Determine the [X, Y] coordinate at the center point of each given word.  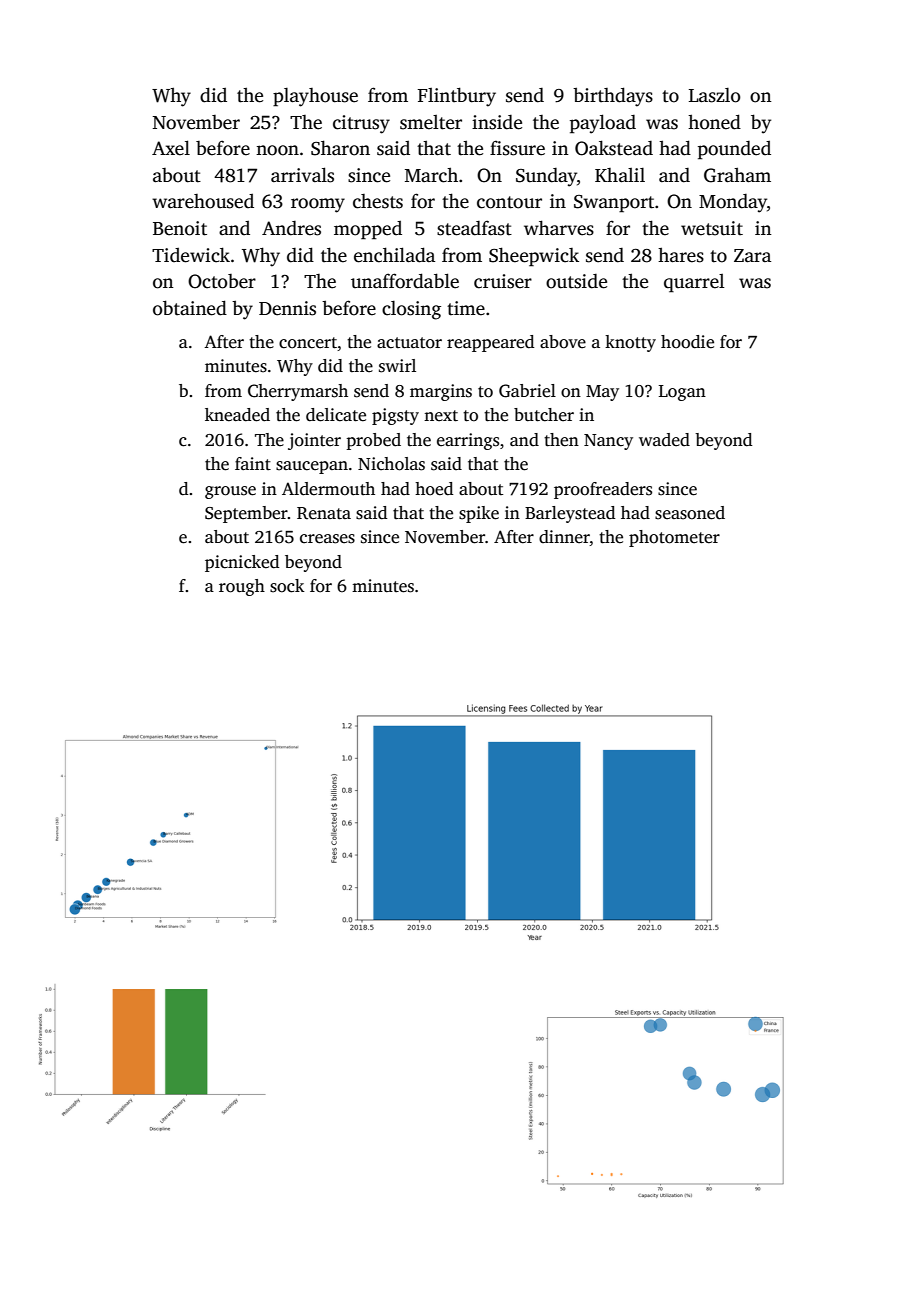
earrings [468, 441]
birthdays [613, 97]
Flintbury [457, 97]
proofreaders [603, 490]
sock [287, 586]
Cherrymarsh [298, 392]
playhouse [315, 97]
